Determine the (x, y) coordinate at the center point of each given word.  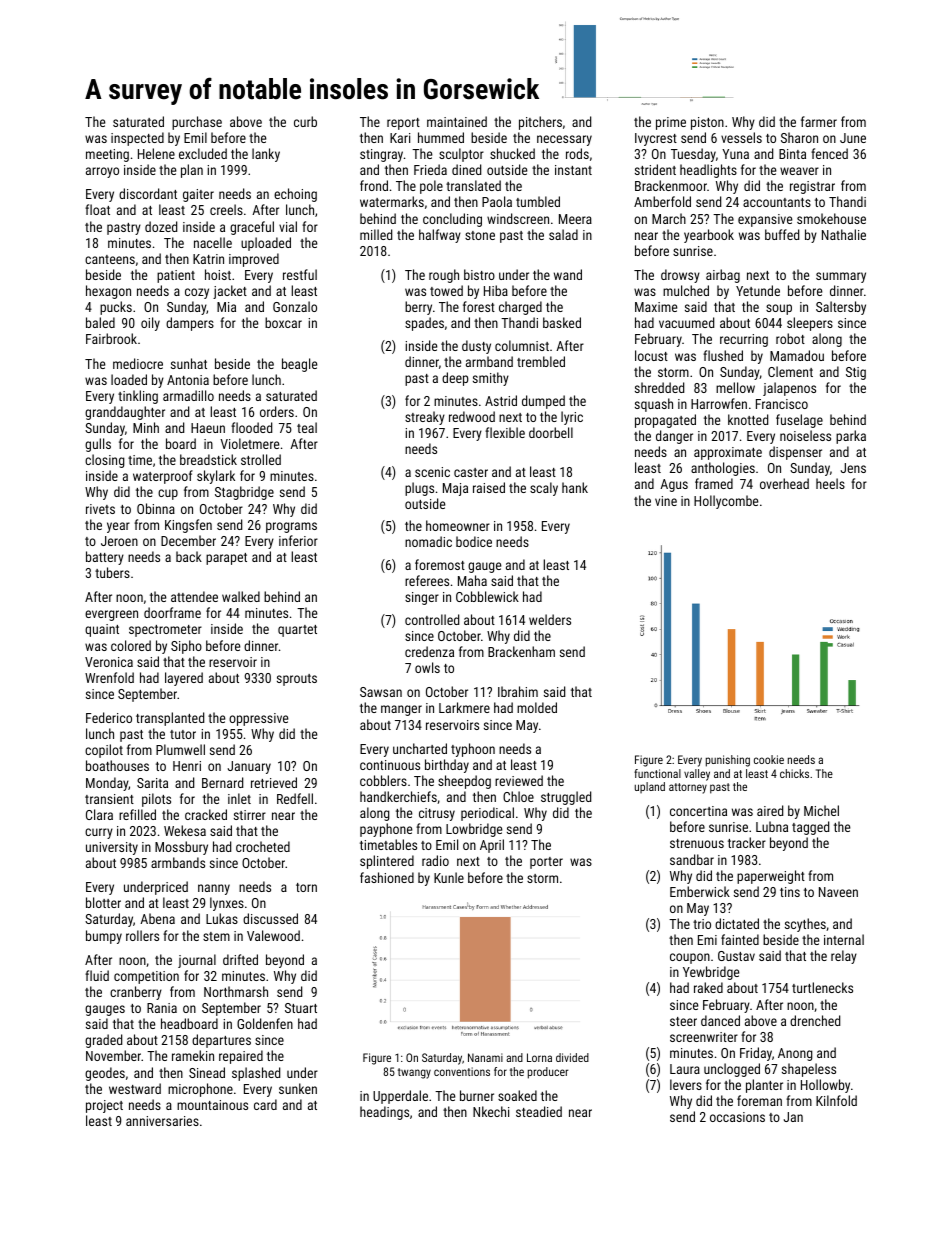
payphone (386, 830)
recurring (744, 340)
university (112, 848)
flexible (505, 432)
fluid (97, 975)
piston (707, 123)
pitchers (540, 123)
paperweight (771, 877)
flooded (251, 427)
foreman (759, 1100)
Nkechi (491, 1111)
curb (305, 121)
